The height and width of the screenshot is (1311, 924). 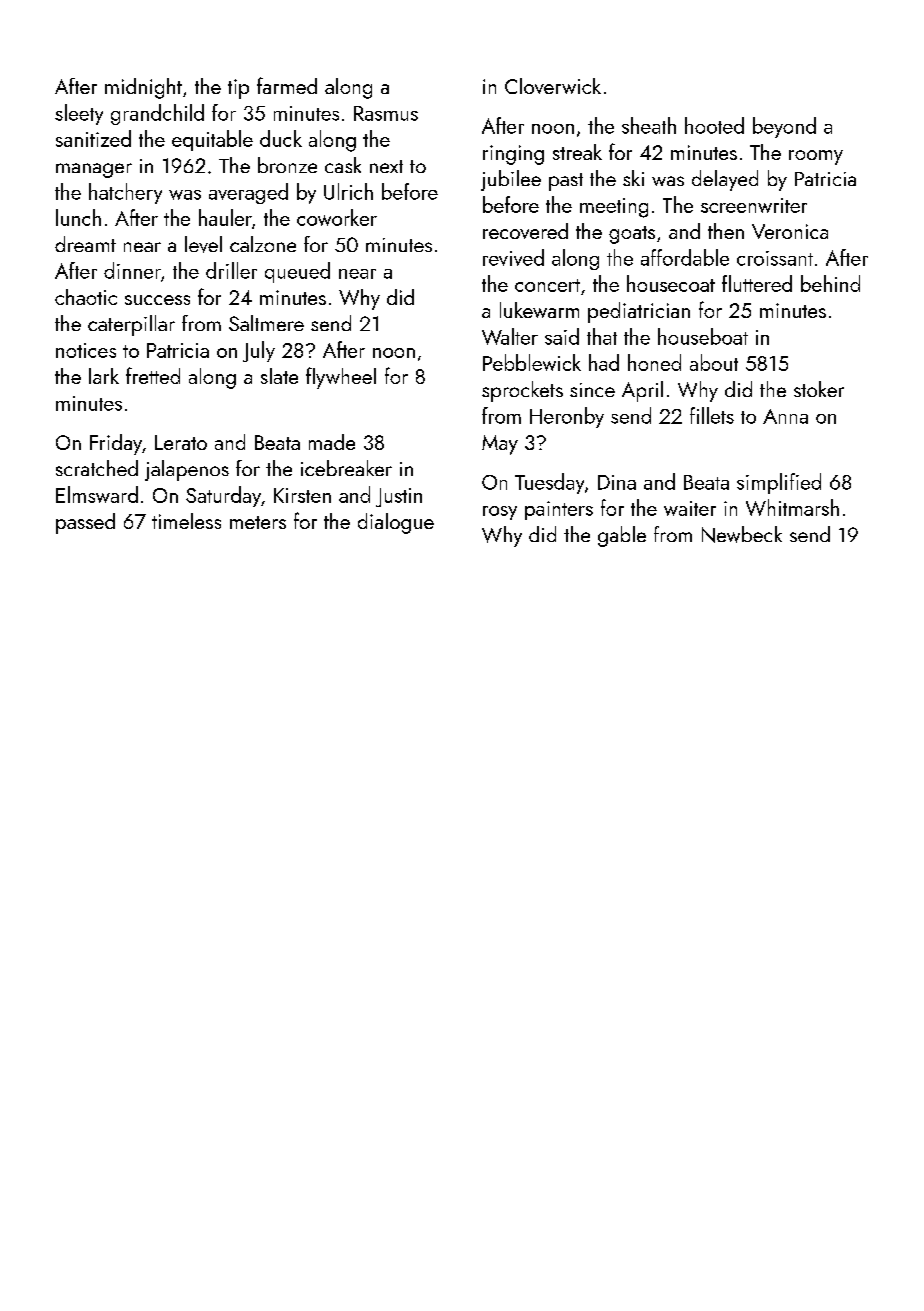 I want to click on dreamt, so click(x=85, y=244).
